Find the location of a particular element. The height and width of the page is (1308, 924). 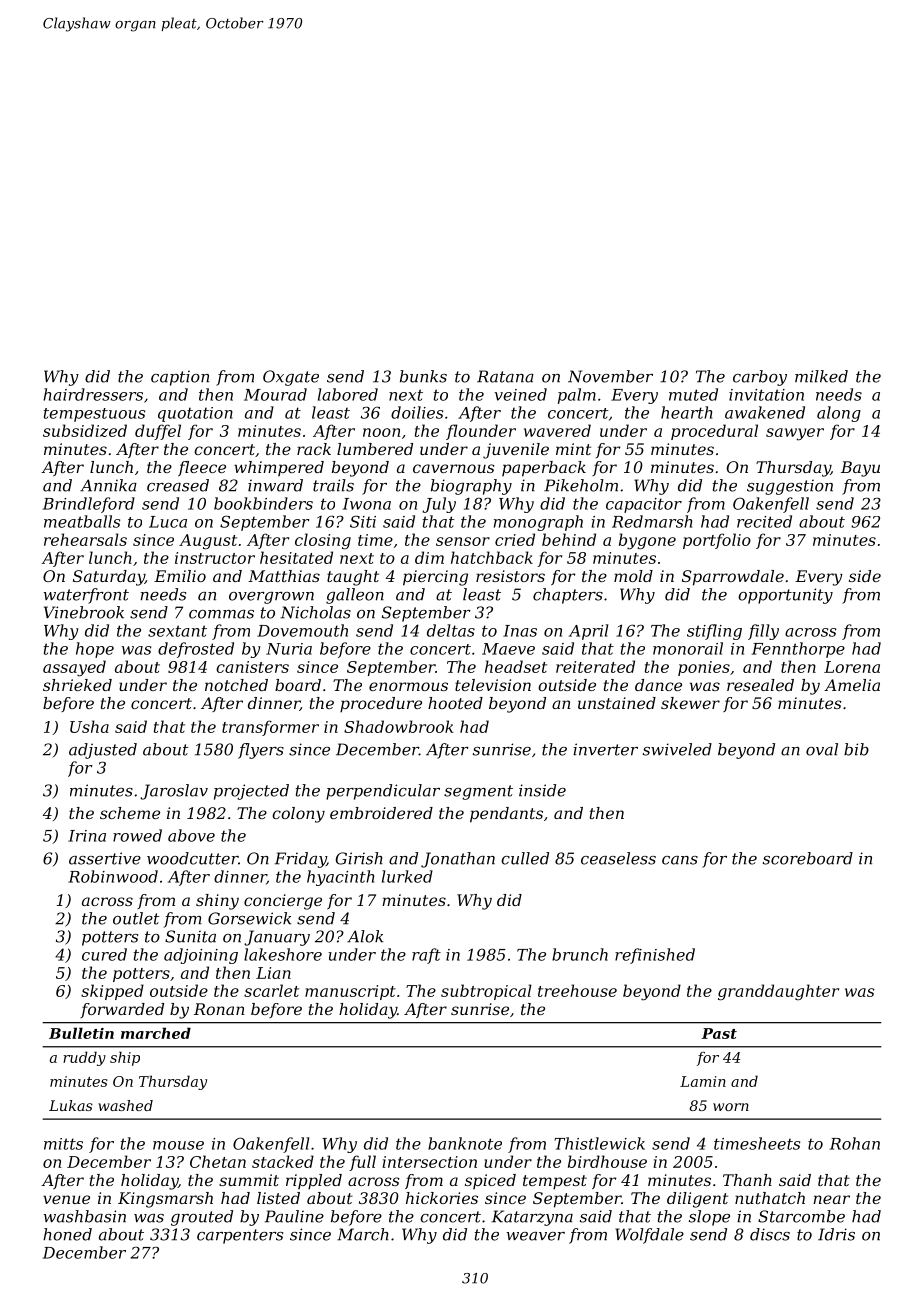

meatballs is located at coordinates (82, 521).
